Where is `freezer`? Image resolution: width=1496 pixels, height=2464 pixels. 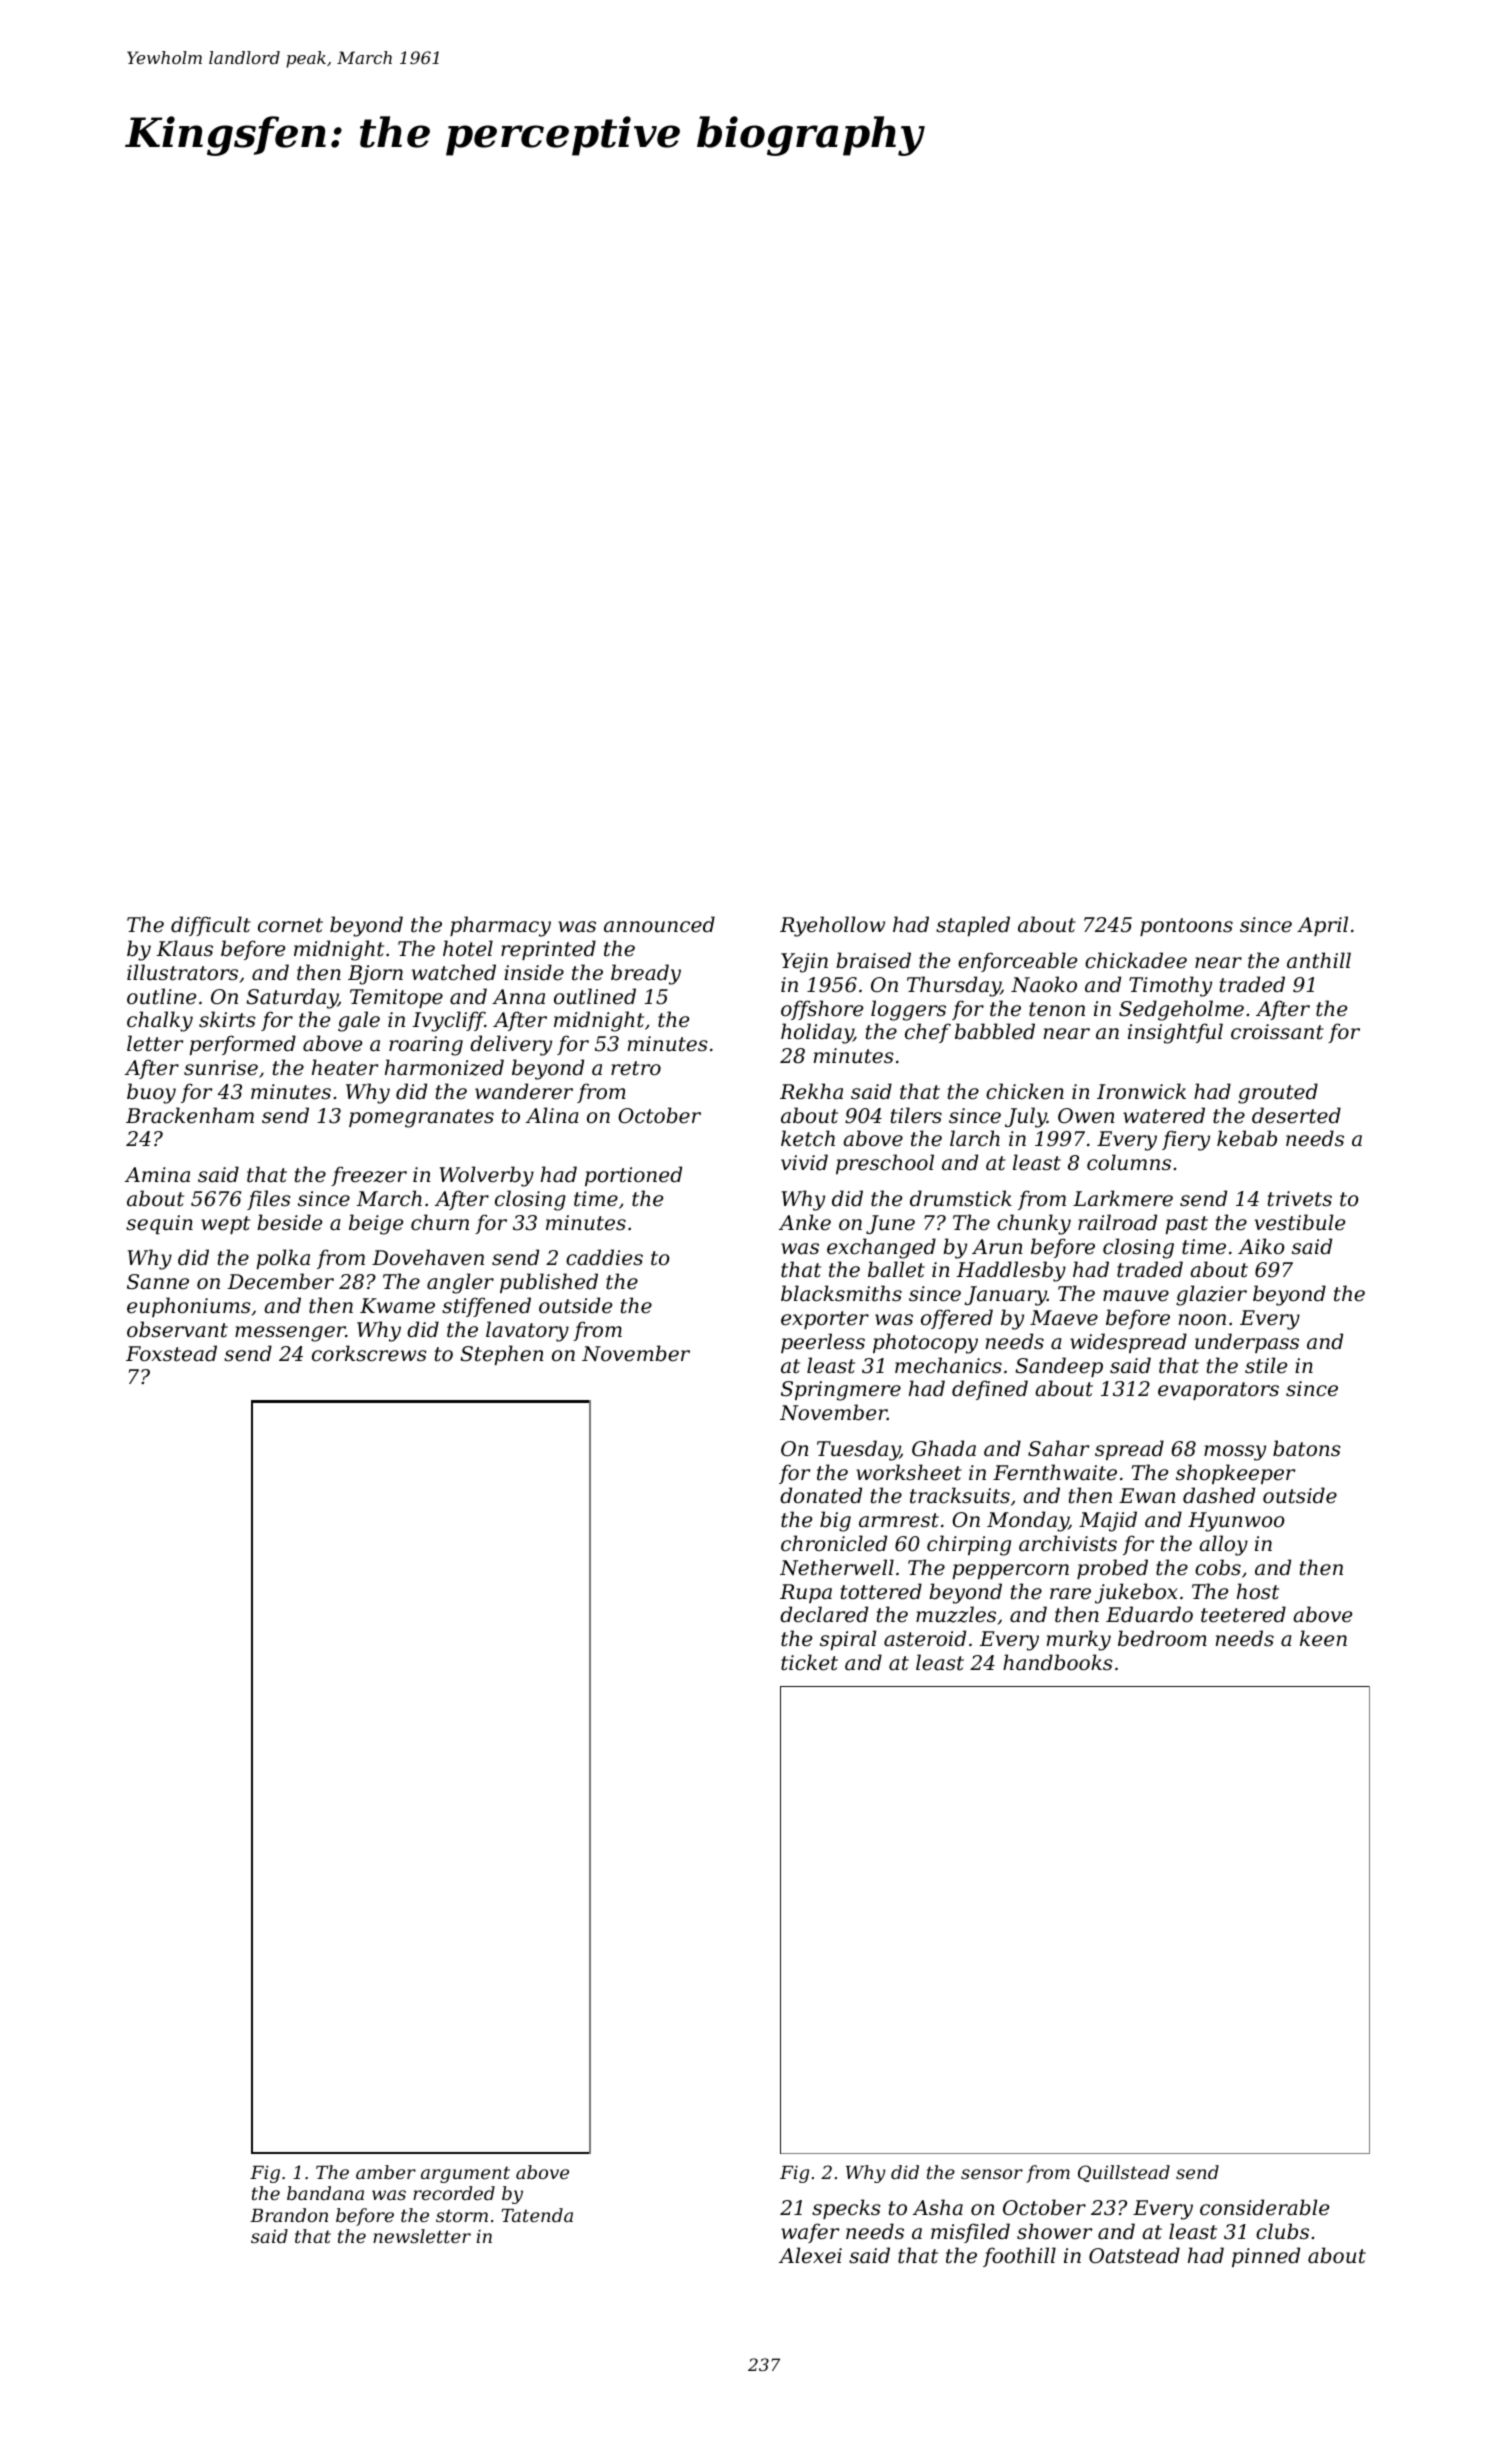
freezer is located at coordinates (369, 1176).
